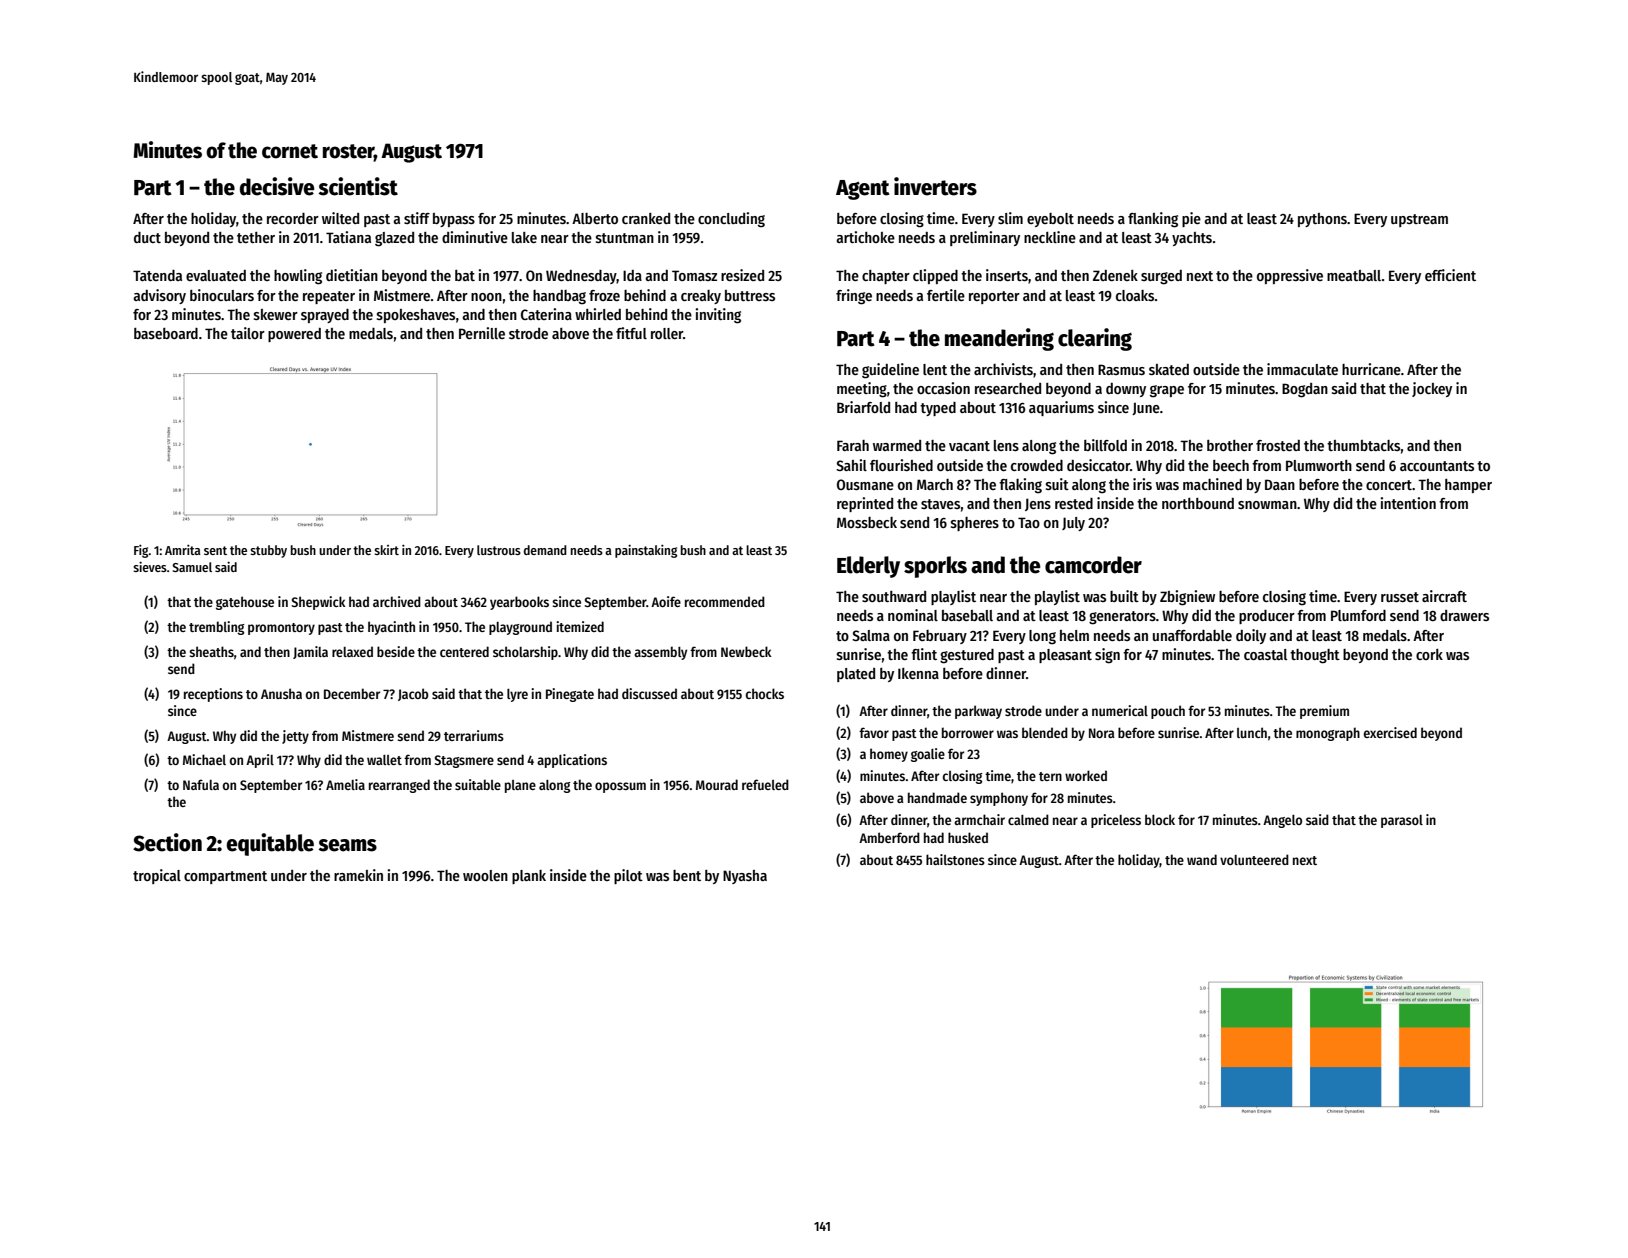 Image resolution: width=1628 pixels, height=1258 pixels. What do you see at coordinates (386, 550) in the screenshot?
I see `skirt` at bounding box center [386, 550].
